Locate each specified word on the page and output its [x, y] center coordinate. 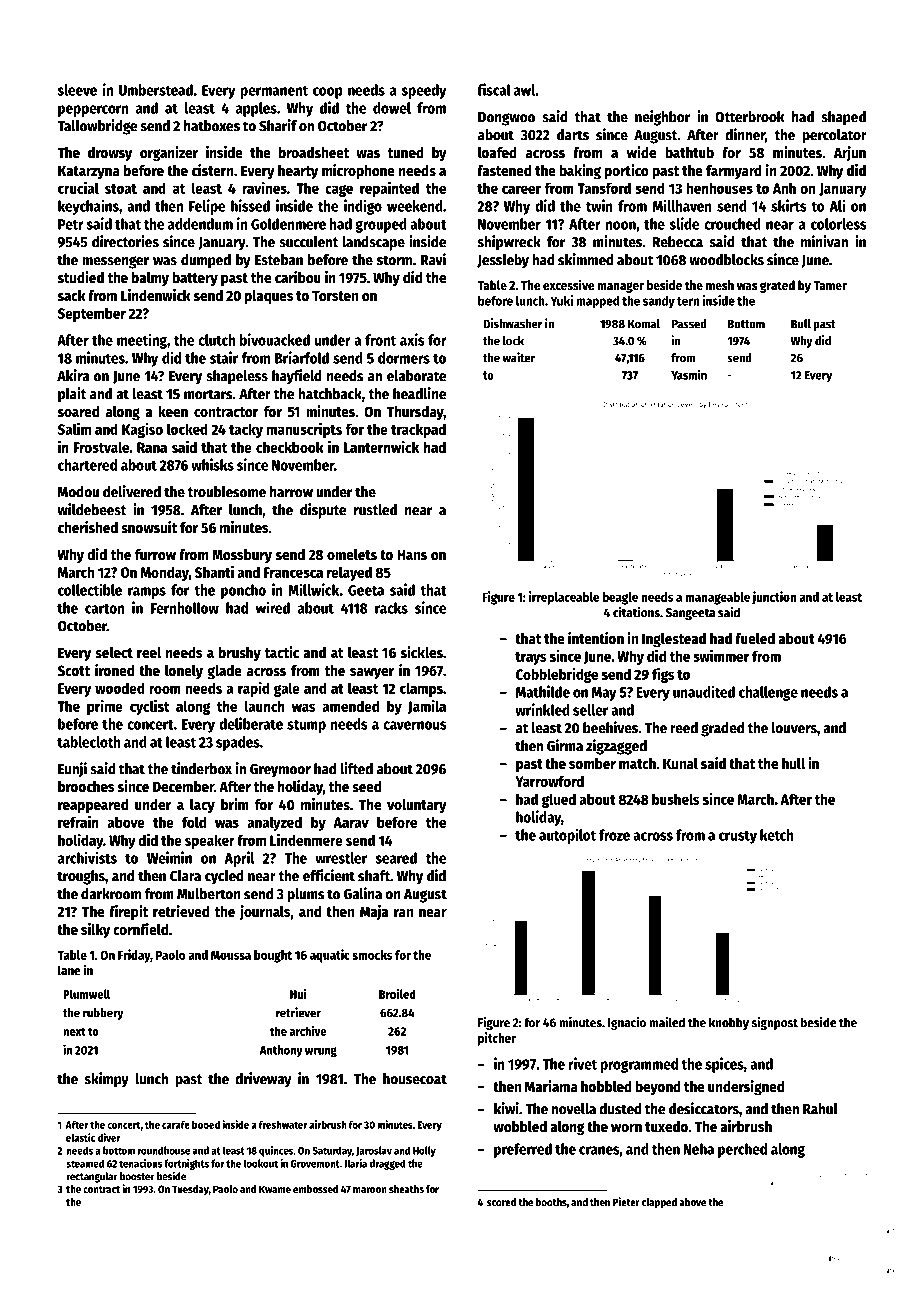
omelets [352, 554]
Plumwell [86, 994]
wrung [321, 1052]
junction [774, 598]
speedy [424, 91]
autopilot [567, 836]
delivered [132, 491]
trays [531, 658]
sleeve [77, 90]
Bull [801, 324]
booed [206, 1124]
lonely [184, 672]
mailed [667, 1022]
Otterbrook [749, 117]
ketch [777, 835]
